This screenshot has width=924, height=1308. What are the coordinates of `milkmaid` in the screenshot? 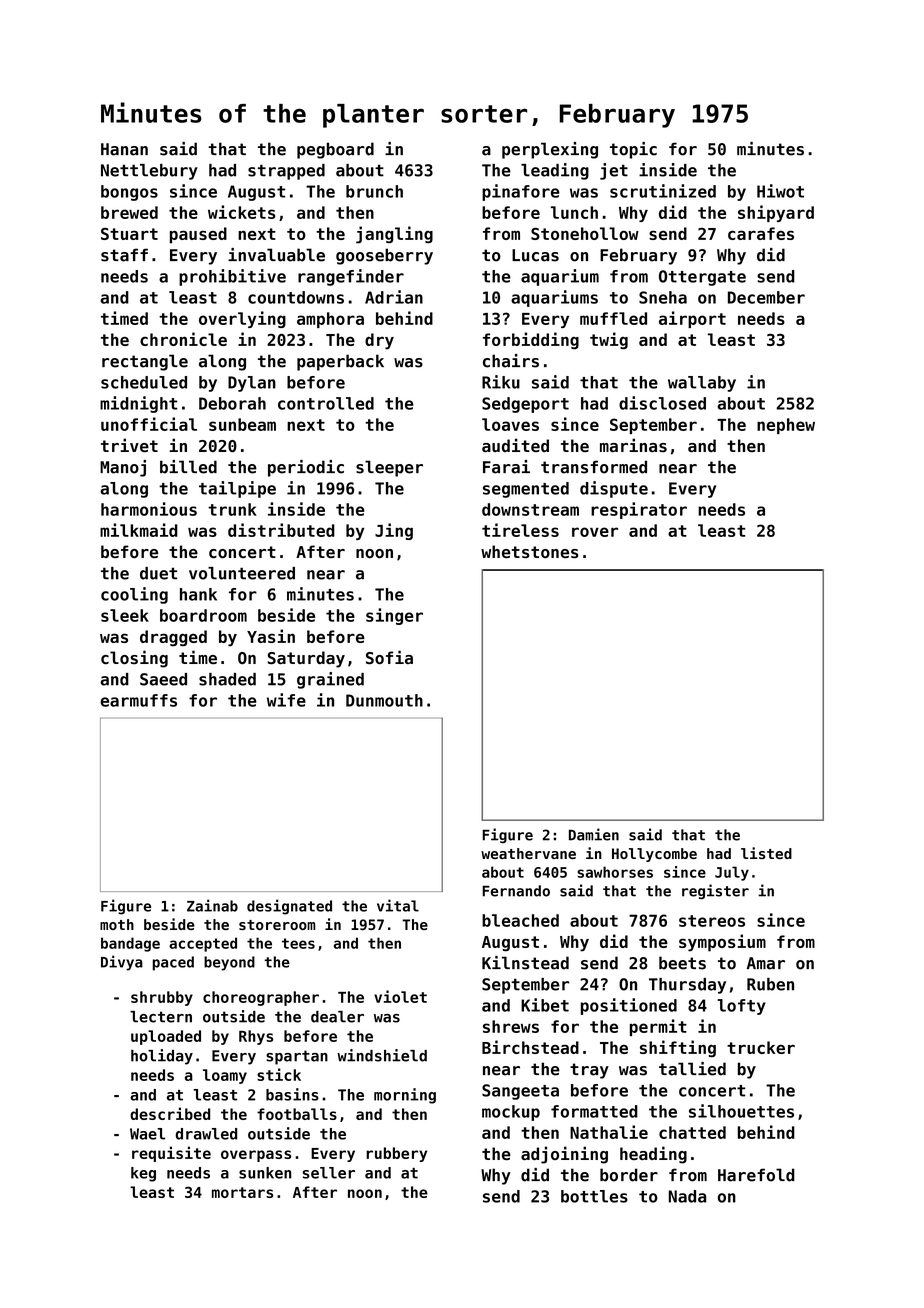 It's located at (139, 530).
